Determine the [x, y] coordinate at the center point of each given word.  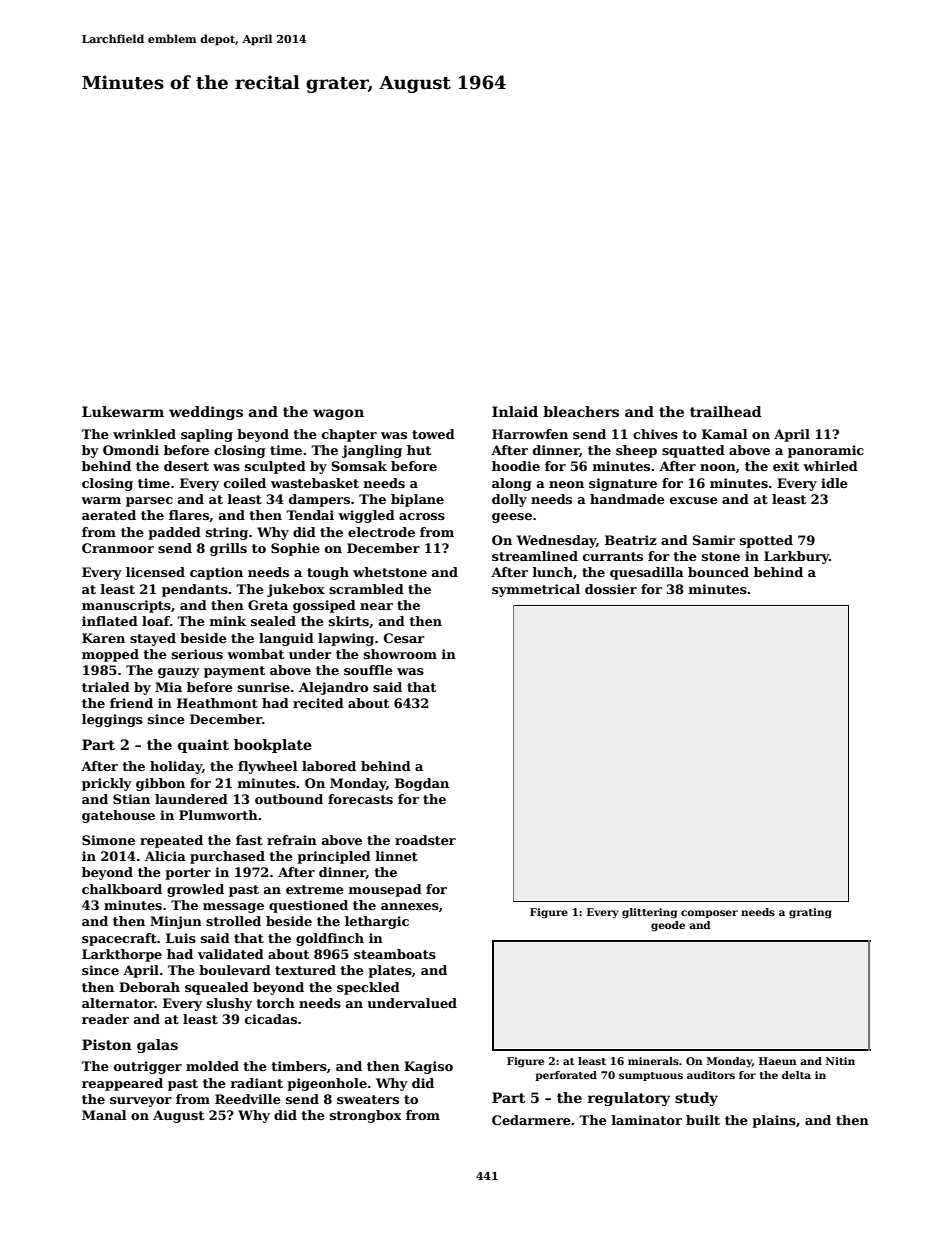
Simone [108, 840]
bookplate [273, 746]
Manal [104, 1115]
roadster [425, 840]
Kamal [724, 434]
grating [810, 913]
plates [390, 971]
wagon [338, 414]
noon [718, 467]
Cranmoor [118, 548]
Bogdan [422, 784]
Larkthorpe [122, 955]
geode [668, 926]
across [422, 516]
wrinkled [144, 434]
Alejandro [333, 688]
